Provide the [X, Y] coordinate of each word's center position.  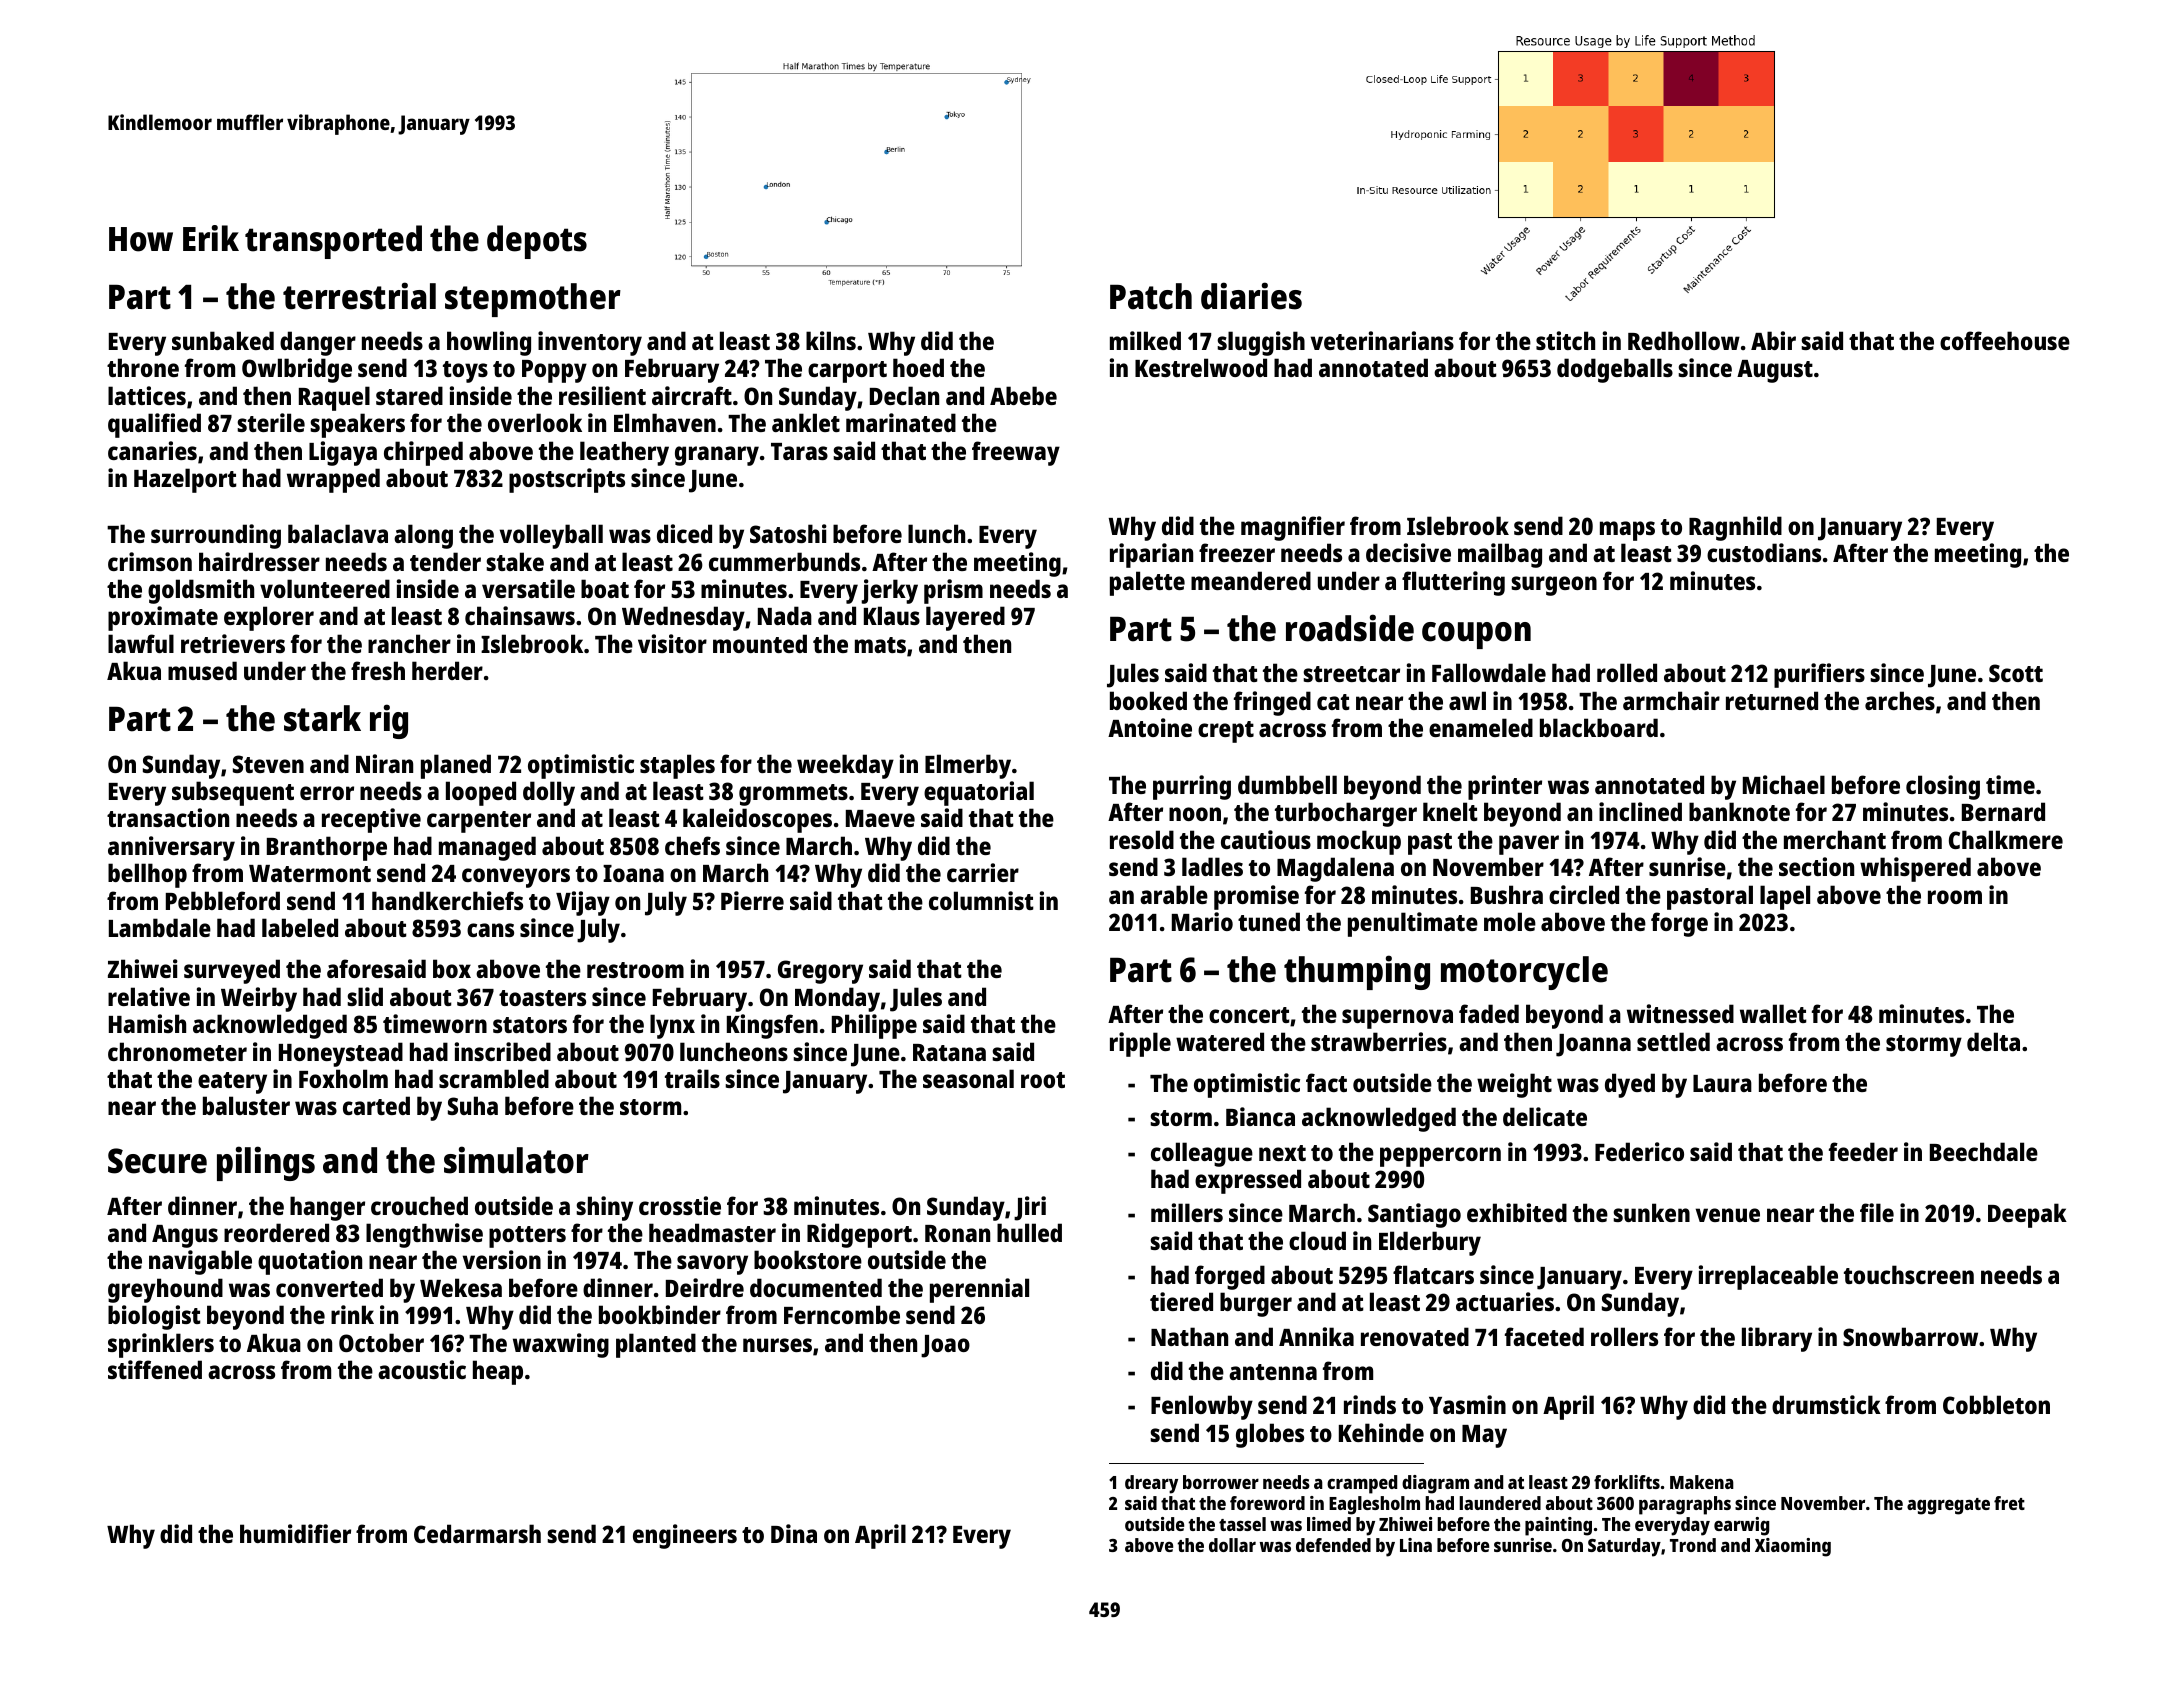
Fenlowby [1202, 1407]
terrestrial [359, 296]
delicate [1545, 1116]
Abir [1773, 340]
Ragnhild [1735, 528]
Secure [157, 1161]
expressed [1248, 1181]
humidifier [295, 1533]
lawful [141, 643]
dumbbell [1287, 784]
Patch [1151, 296]
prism [953, 591]
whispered [1915, 869]
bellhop [147, 875]
